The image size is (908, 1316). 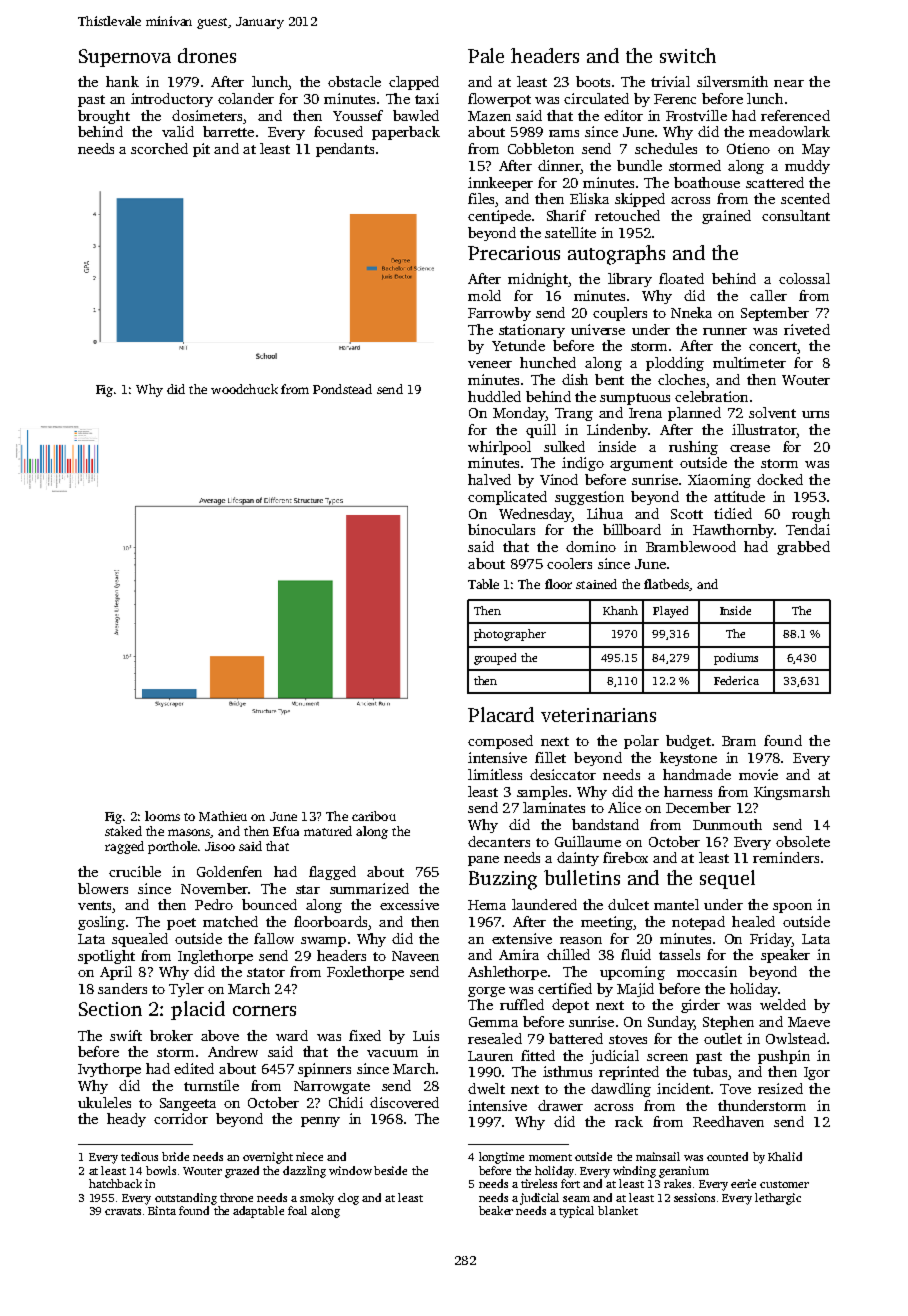 What do you see at coordinates (246, 98) in the screenshot?
I see `colander` at bounding box center [246, 98].
